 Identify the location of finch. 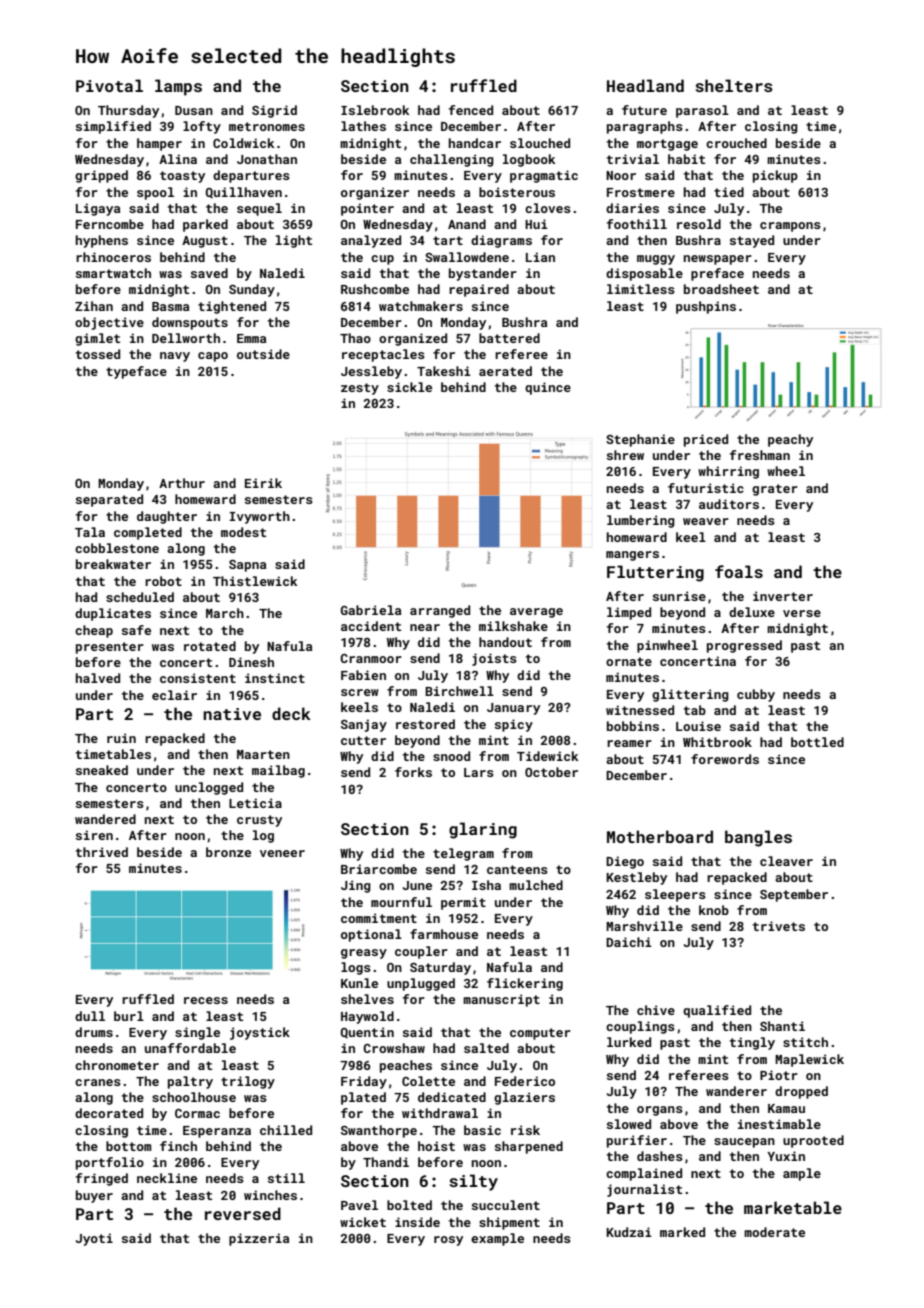
(178, 1146).
